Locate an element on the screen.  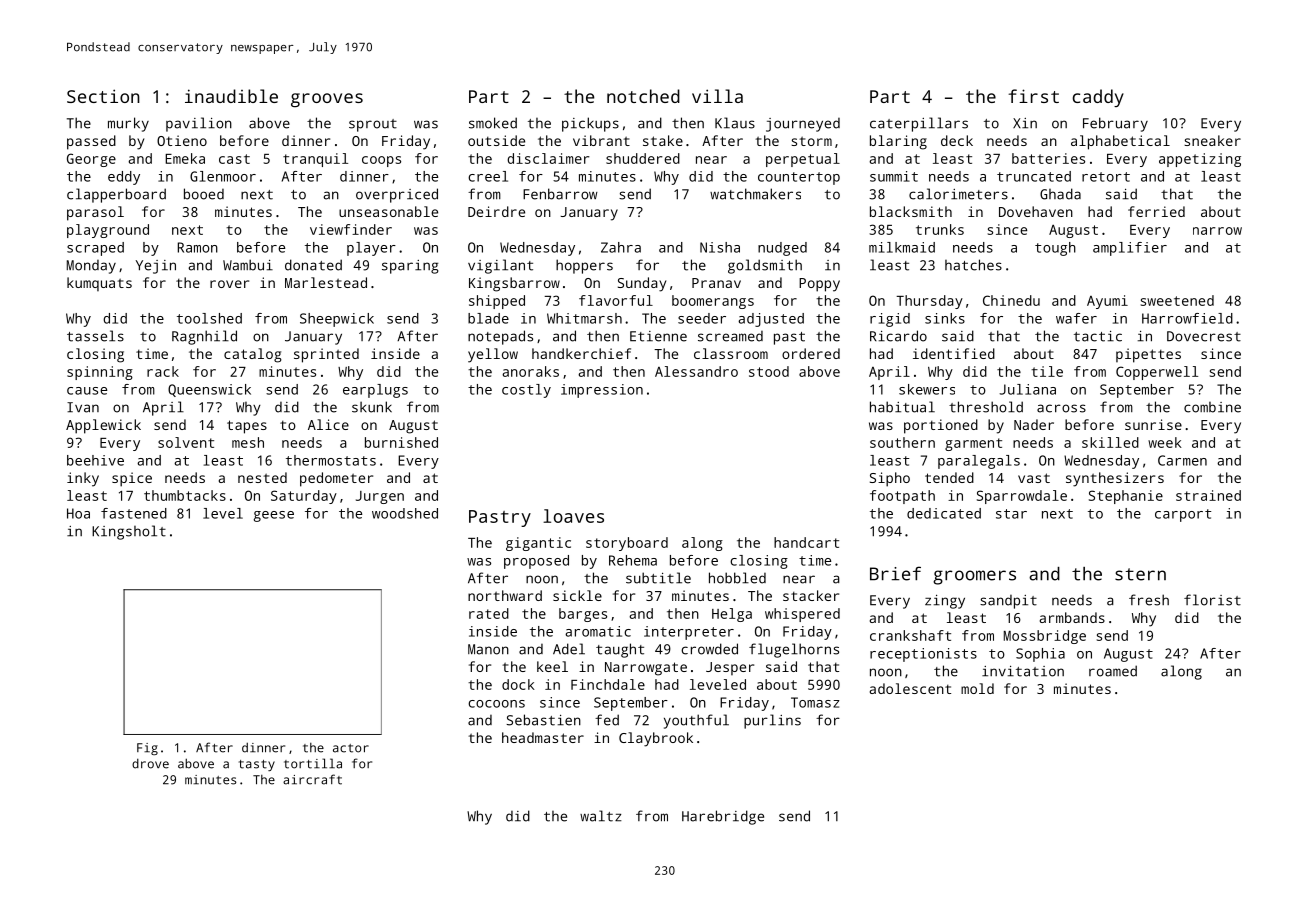
Dovecrest is located at coordinates (1204, 336).
